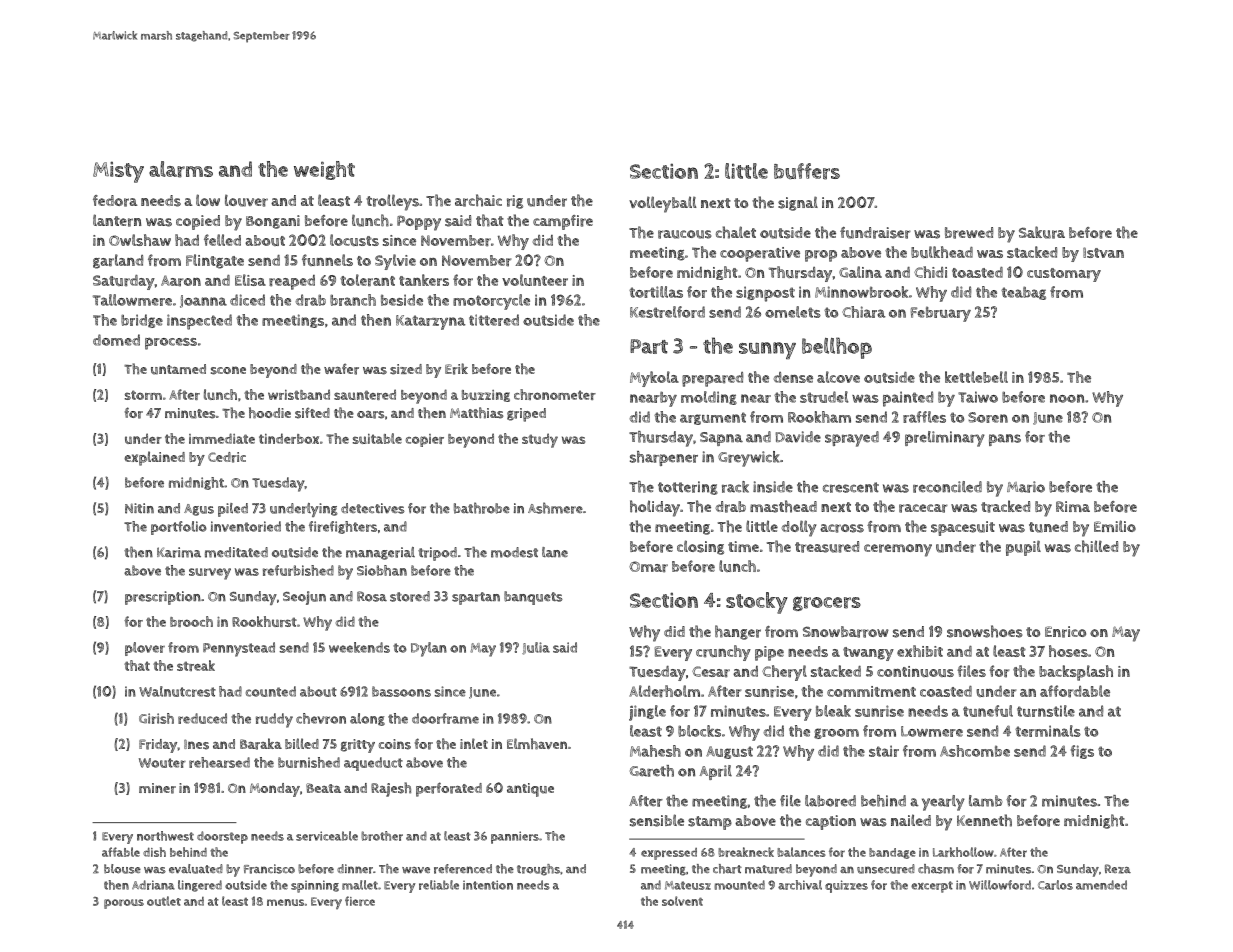 The image size is (1233, 952). What do you see at coordinates (793, 312) in the document?
I see `omelets` at bounding box center [793, 312].
